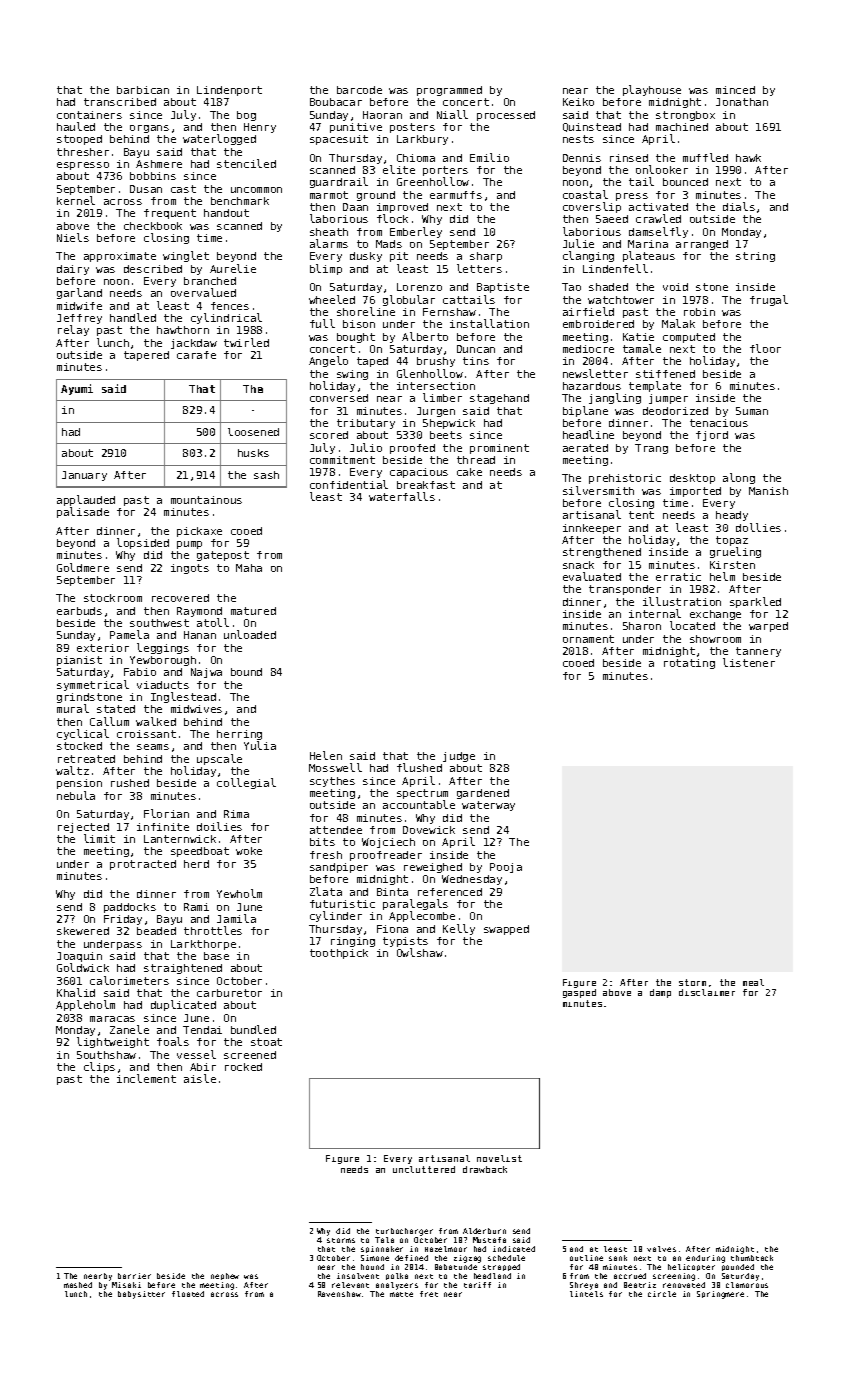 This page has width=849, height=1400. Describe the element at coordinates (229, 91) in the page. I see `Lindenport` at that location.
